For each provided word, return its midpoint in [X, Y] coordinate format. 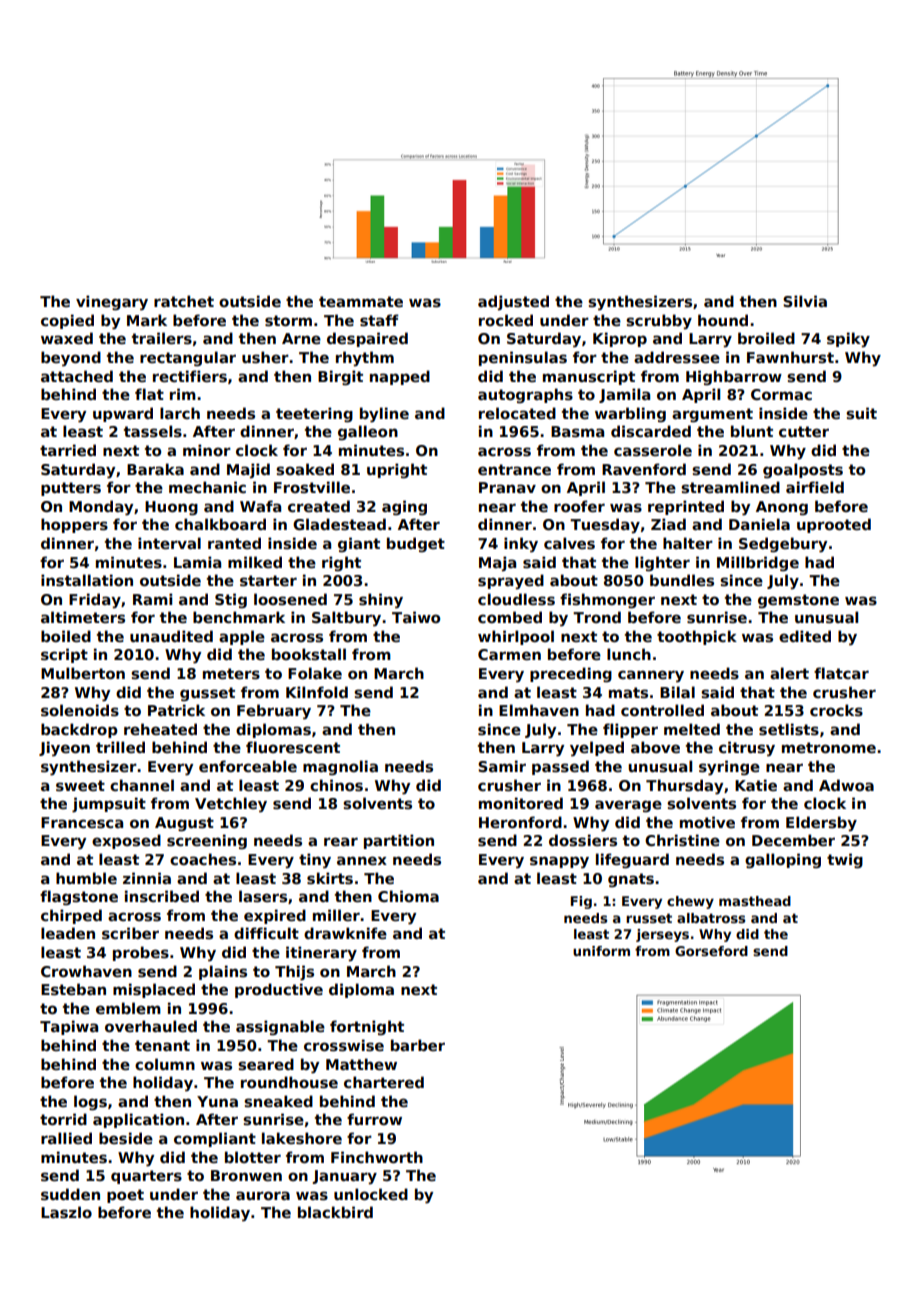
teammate [361, 301]
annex [362, 860]
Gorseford [711, 951]
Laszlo [66, 1212]
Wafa [260, 506]
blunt [752, 431]
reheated [160, 729]
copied [67, 321]
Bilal [677, 692]
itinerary [321, 954]
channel [142, 785]
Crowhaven [86, 971]
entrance [514, 469]
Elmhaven [539, 710]
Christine [682, 840]
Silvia [805, 301]
